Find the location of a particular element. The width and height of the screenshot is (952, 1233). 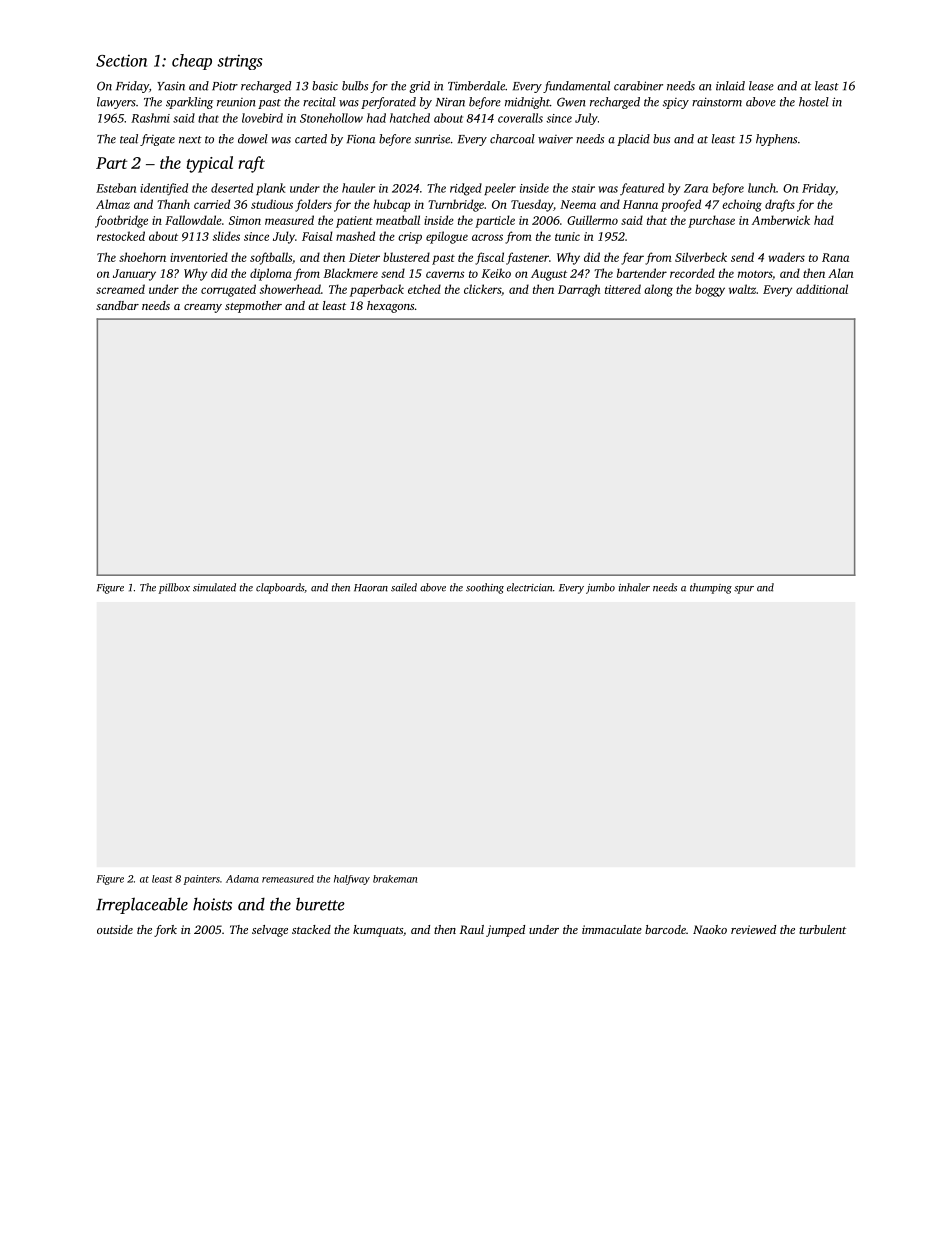

soothing is located at coordinates (485, 588).
